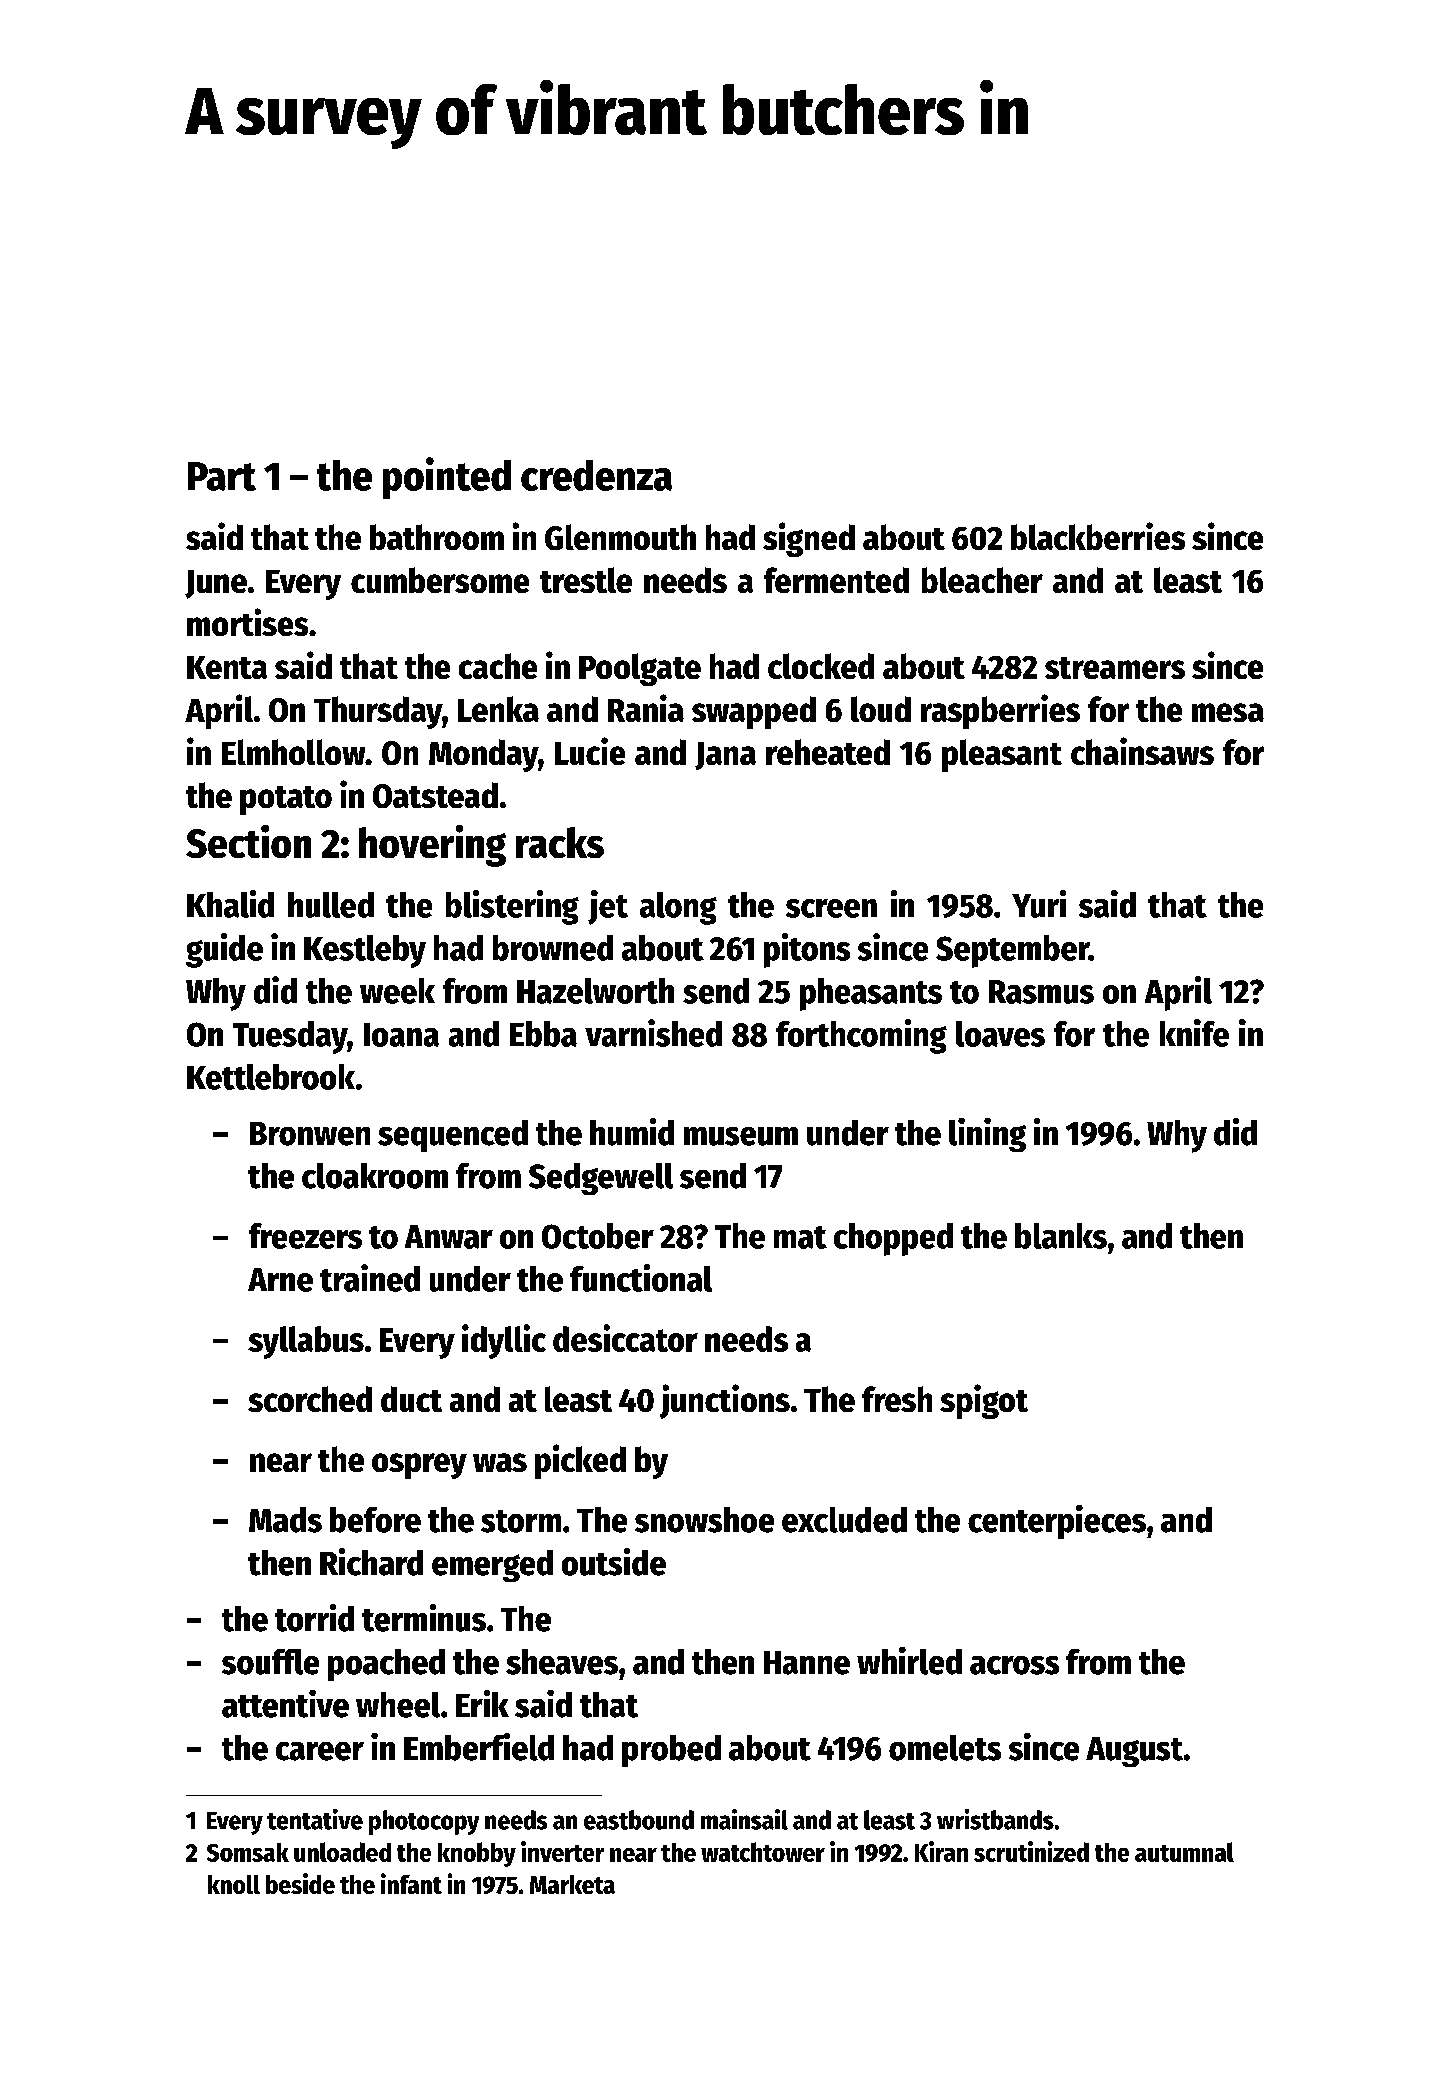 This screenshot has height=2100, width=1450. What do you see at coordinates (270, 1662) in the screenshot?
I see `souffle` at bounding box center [270, 1662].
